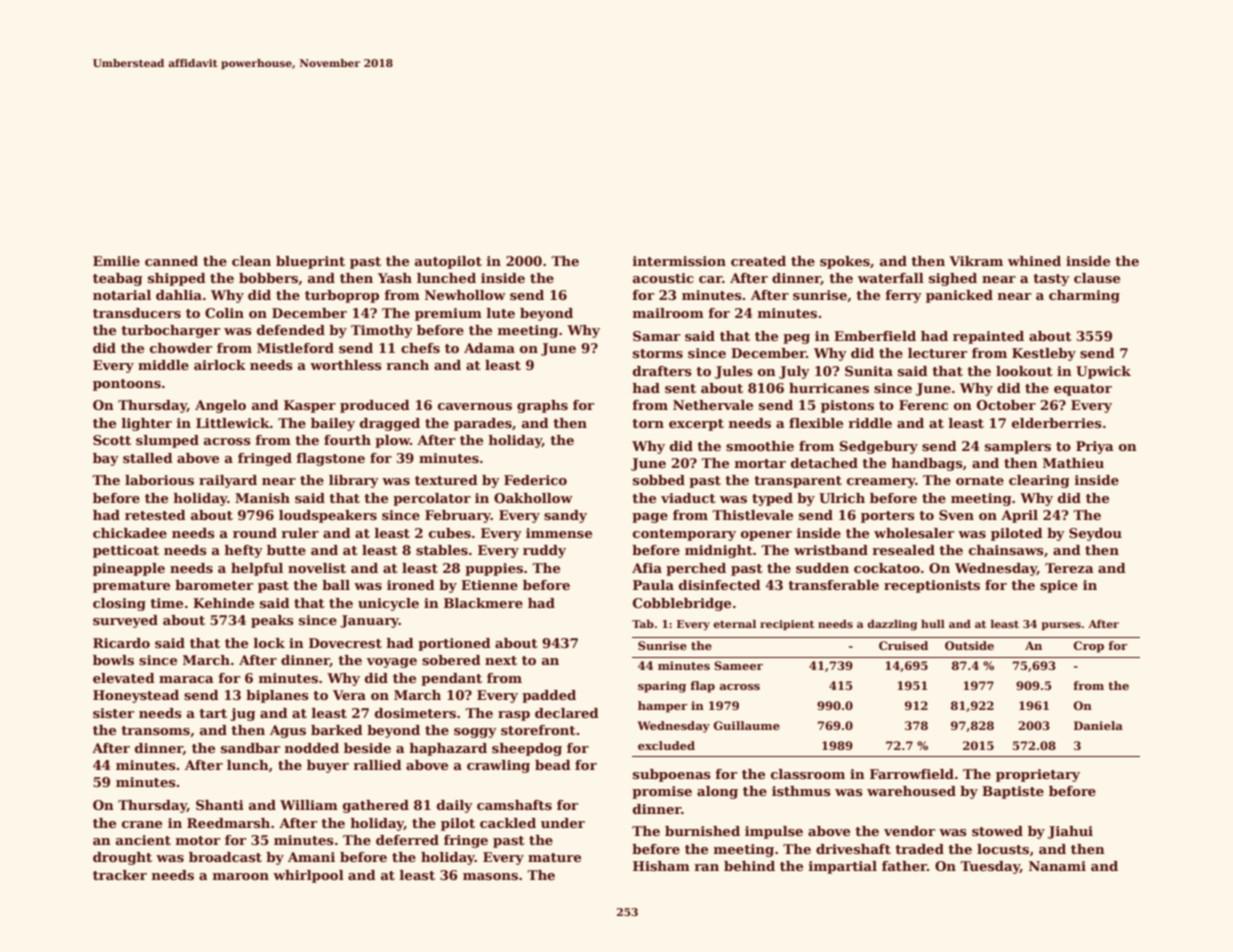 This screenshot has height=952, width=1233. I want to click on Sedgebury, so click(879, 447).
